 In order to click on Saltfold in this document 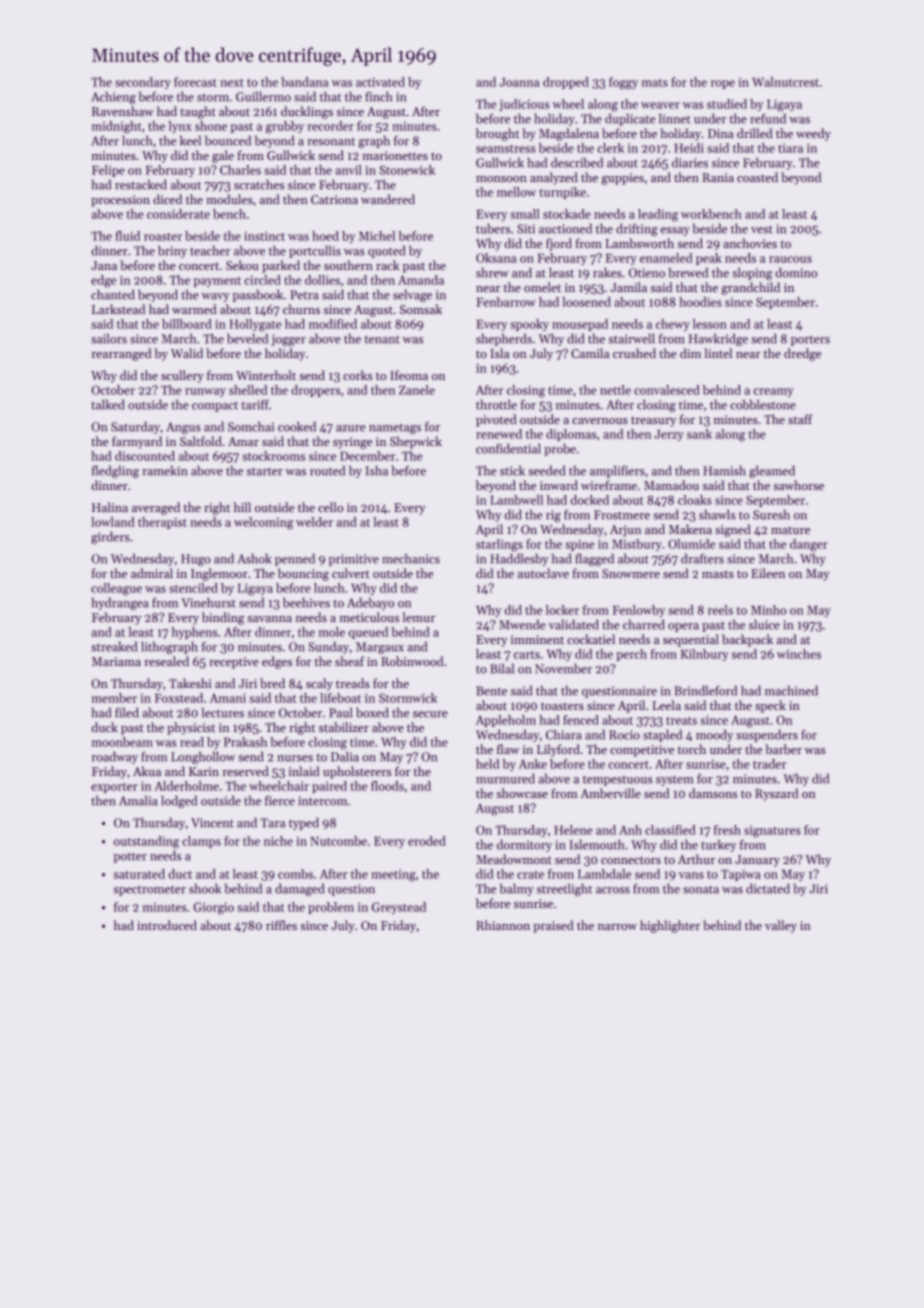, I will do `click(201, 441)`.
